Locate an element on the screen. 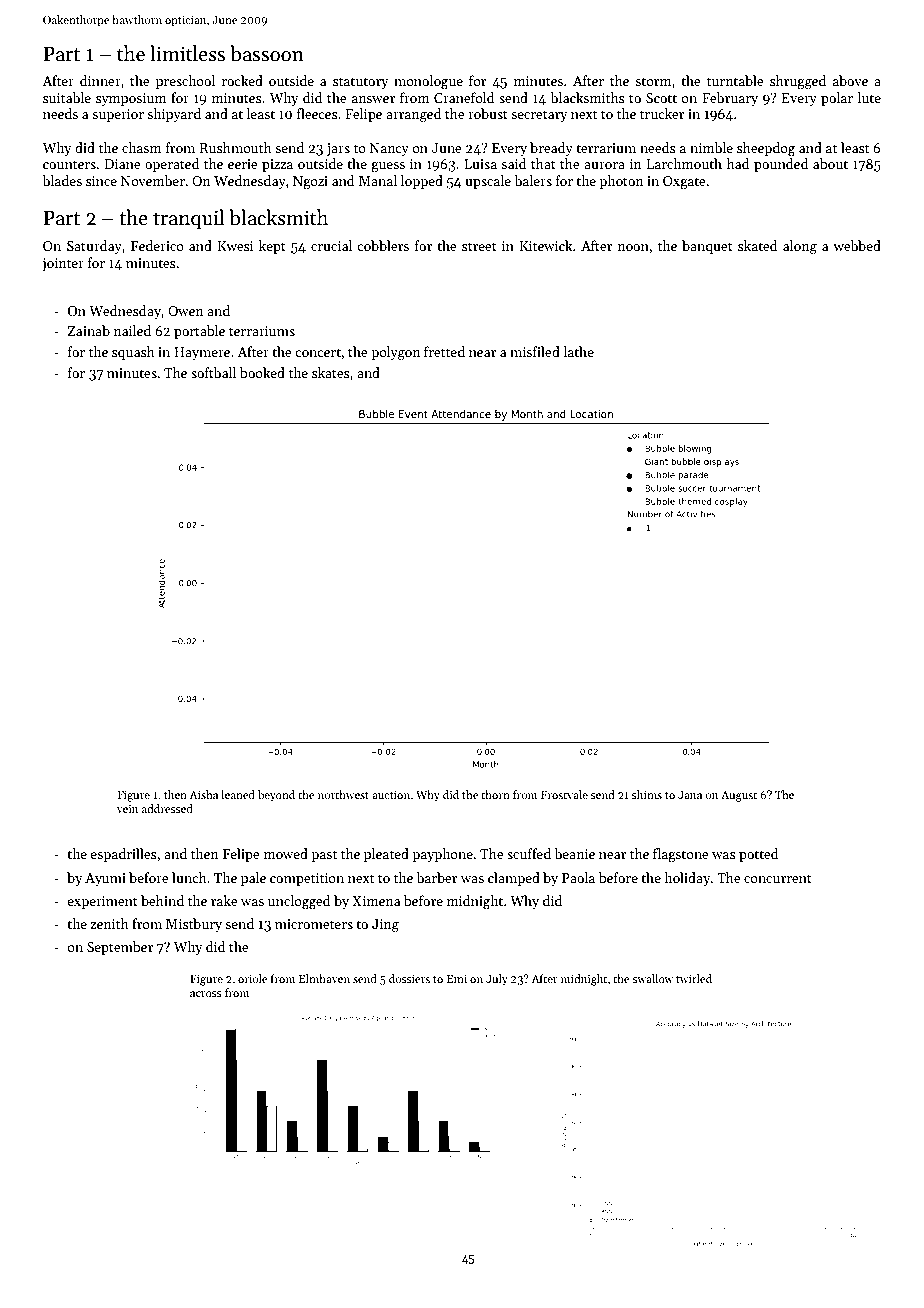 The width and height of the screenshot is (924, 1308). Jana is located at coordinates (690, 795).
